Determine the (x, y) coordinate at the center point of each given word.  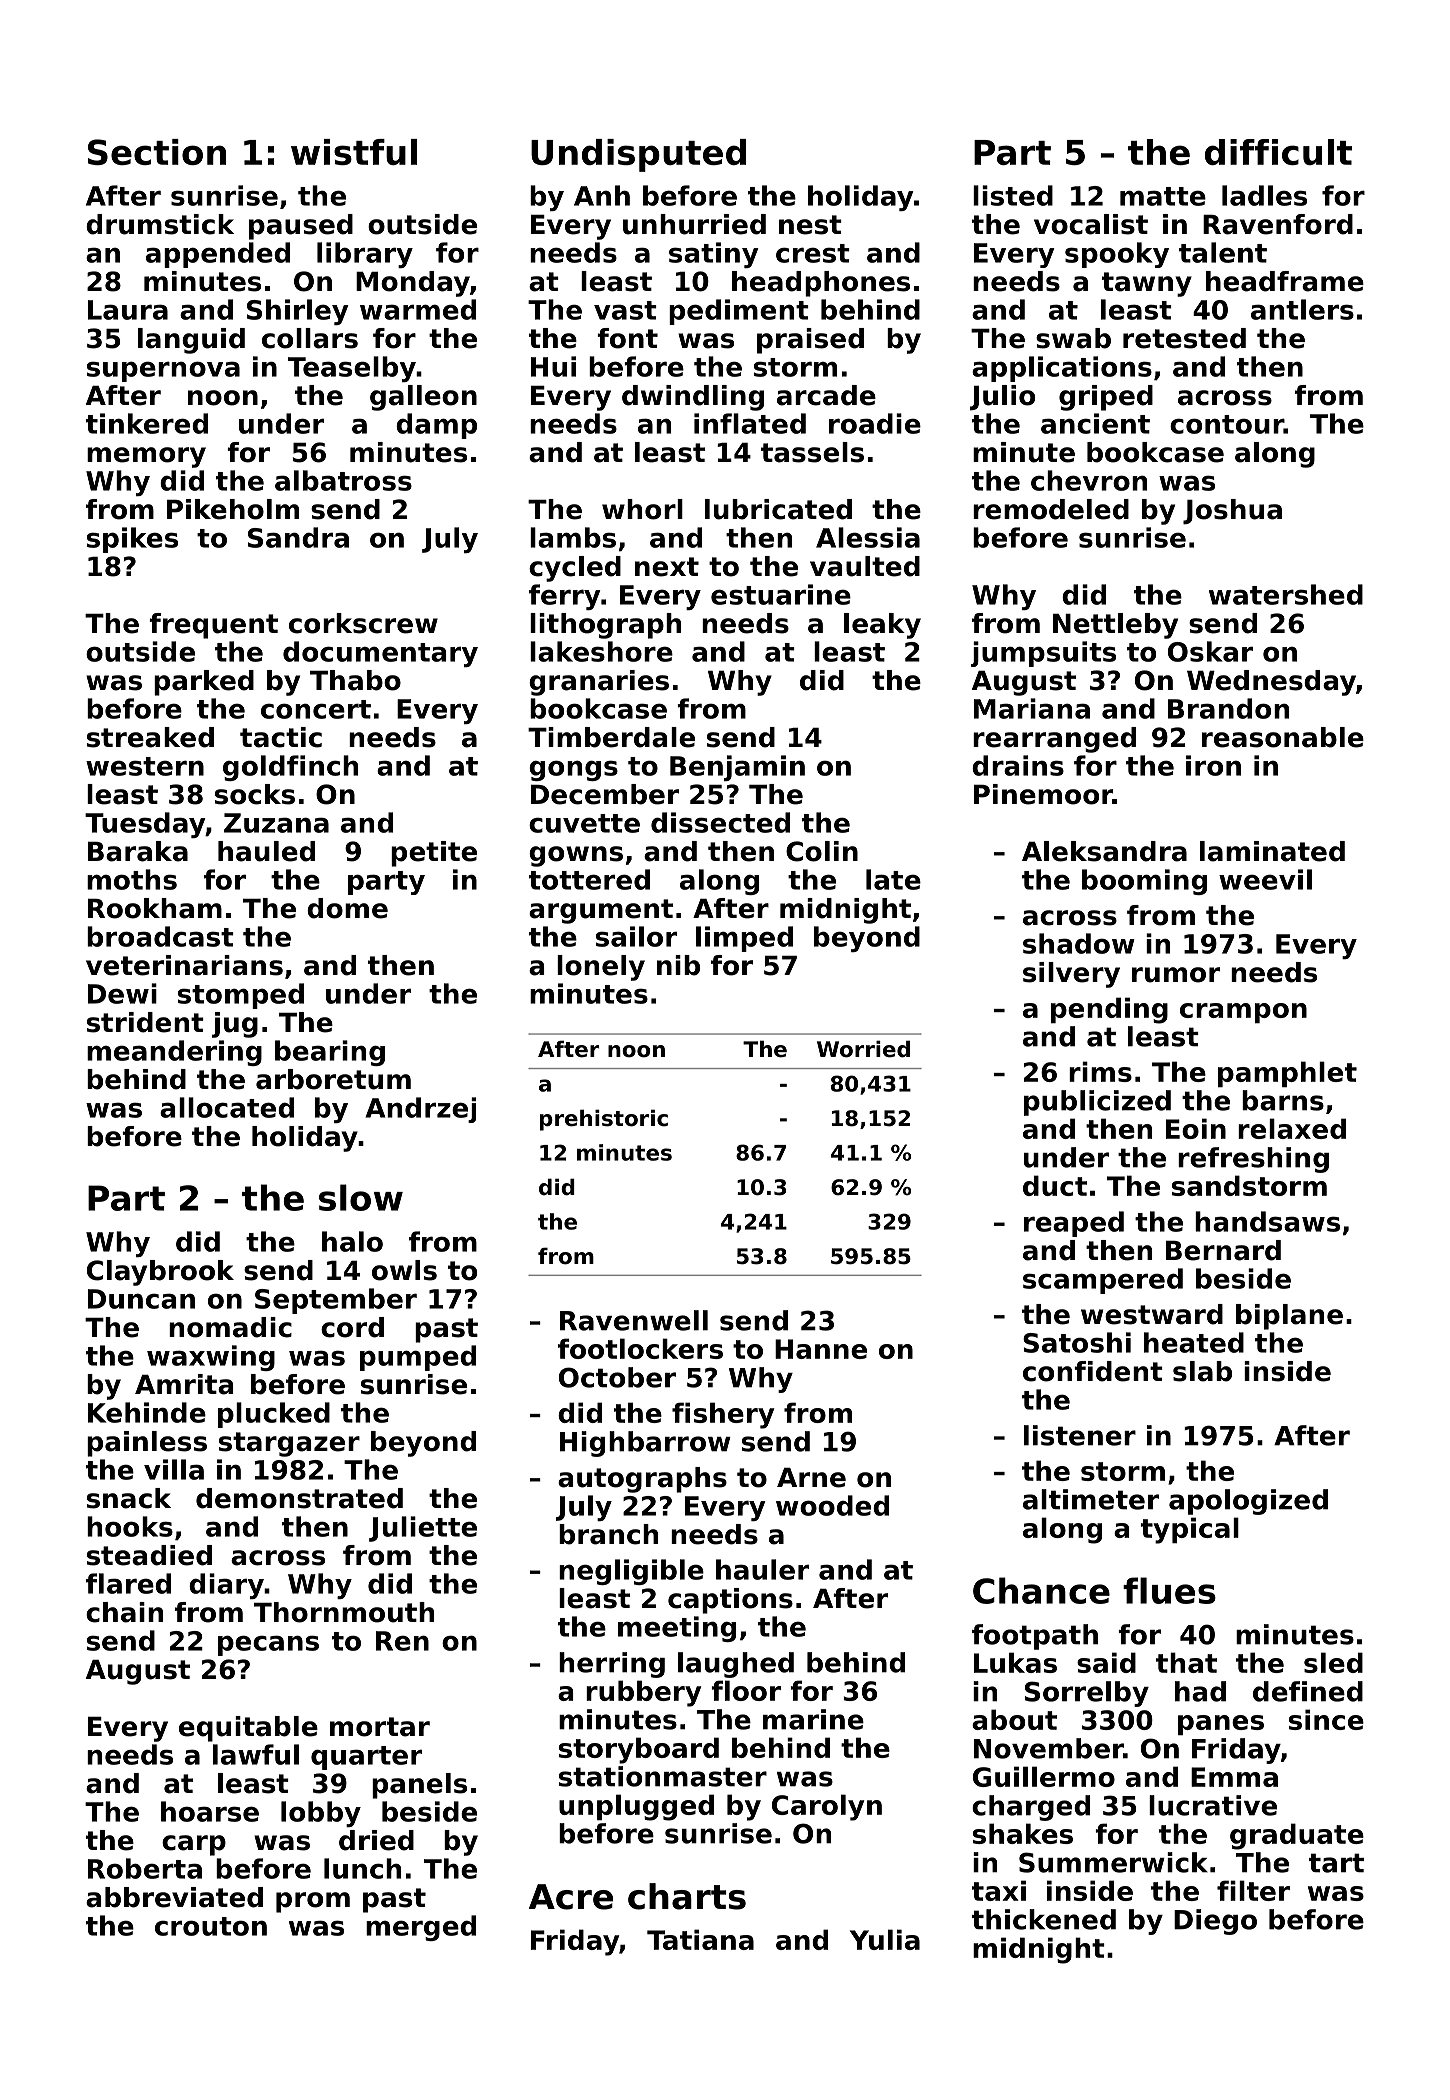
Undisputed (638, 155)
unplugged (636, 1807)
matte (1163, 196)
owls (404, 1270)
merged (421, 1928)
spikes (132, 540)
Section (157, 152)
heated (1194, 1342)
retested (1184, 338)
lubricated (778, 509)
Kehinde (147, 1412)
